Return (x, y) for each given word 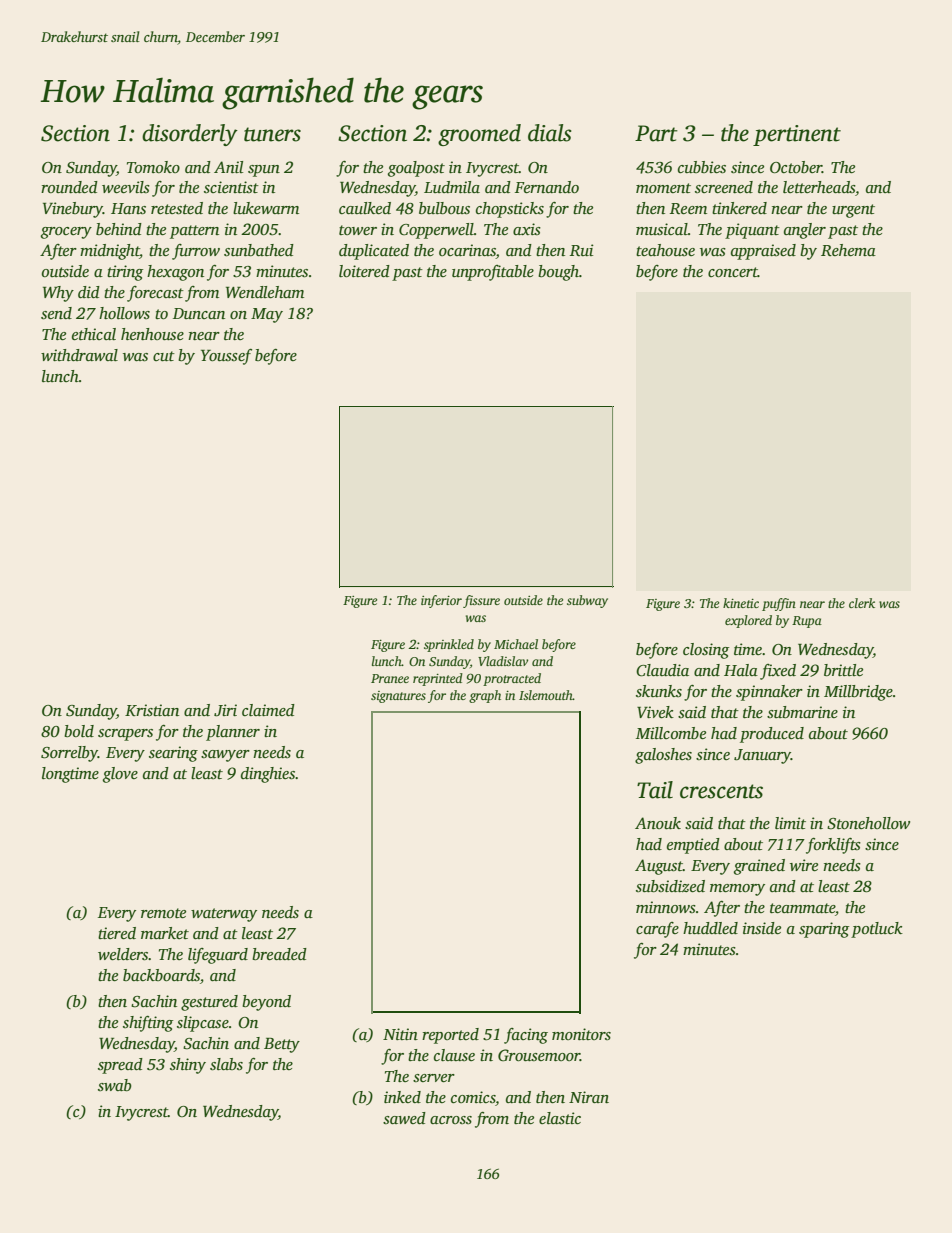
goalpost (416, 169)
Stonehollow (868, 823)
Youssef (226, 357)
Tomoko (153, 167)
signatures (398, 697)
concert (733, 272)
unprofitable (493, 273)
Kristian (152, 710)
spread (120, 1066)
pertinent (797, 135)
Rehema (848, 250)
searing (173, 754)
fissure (481, 601)
